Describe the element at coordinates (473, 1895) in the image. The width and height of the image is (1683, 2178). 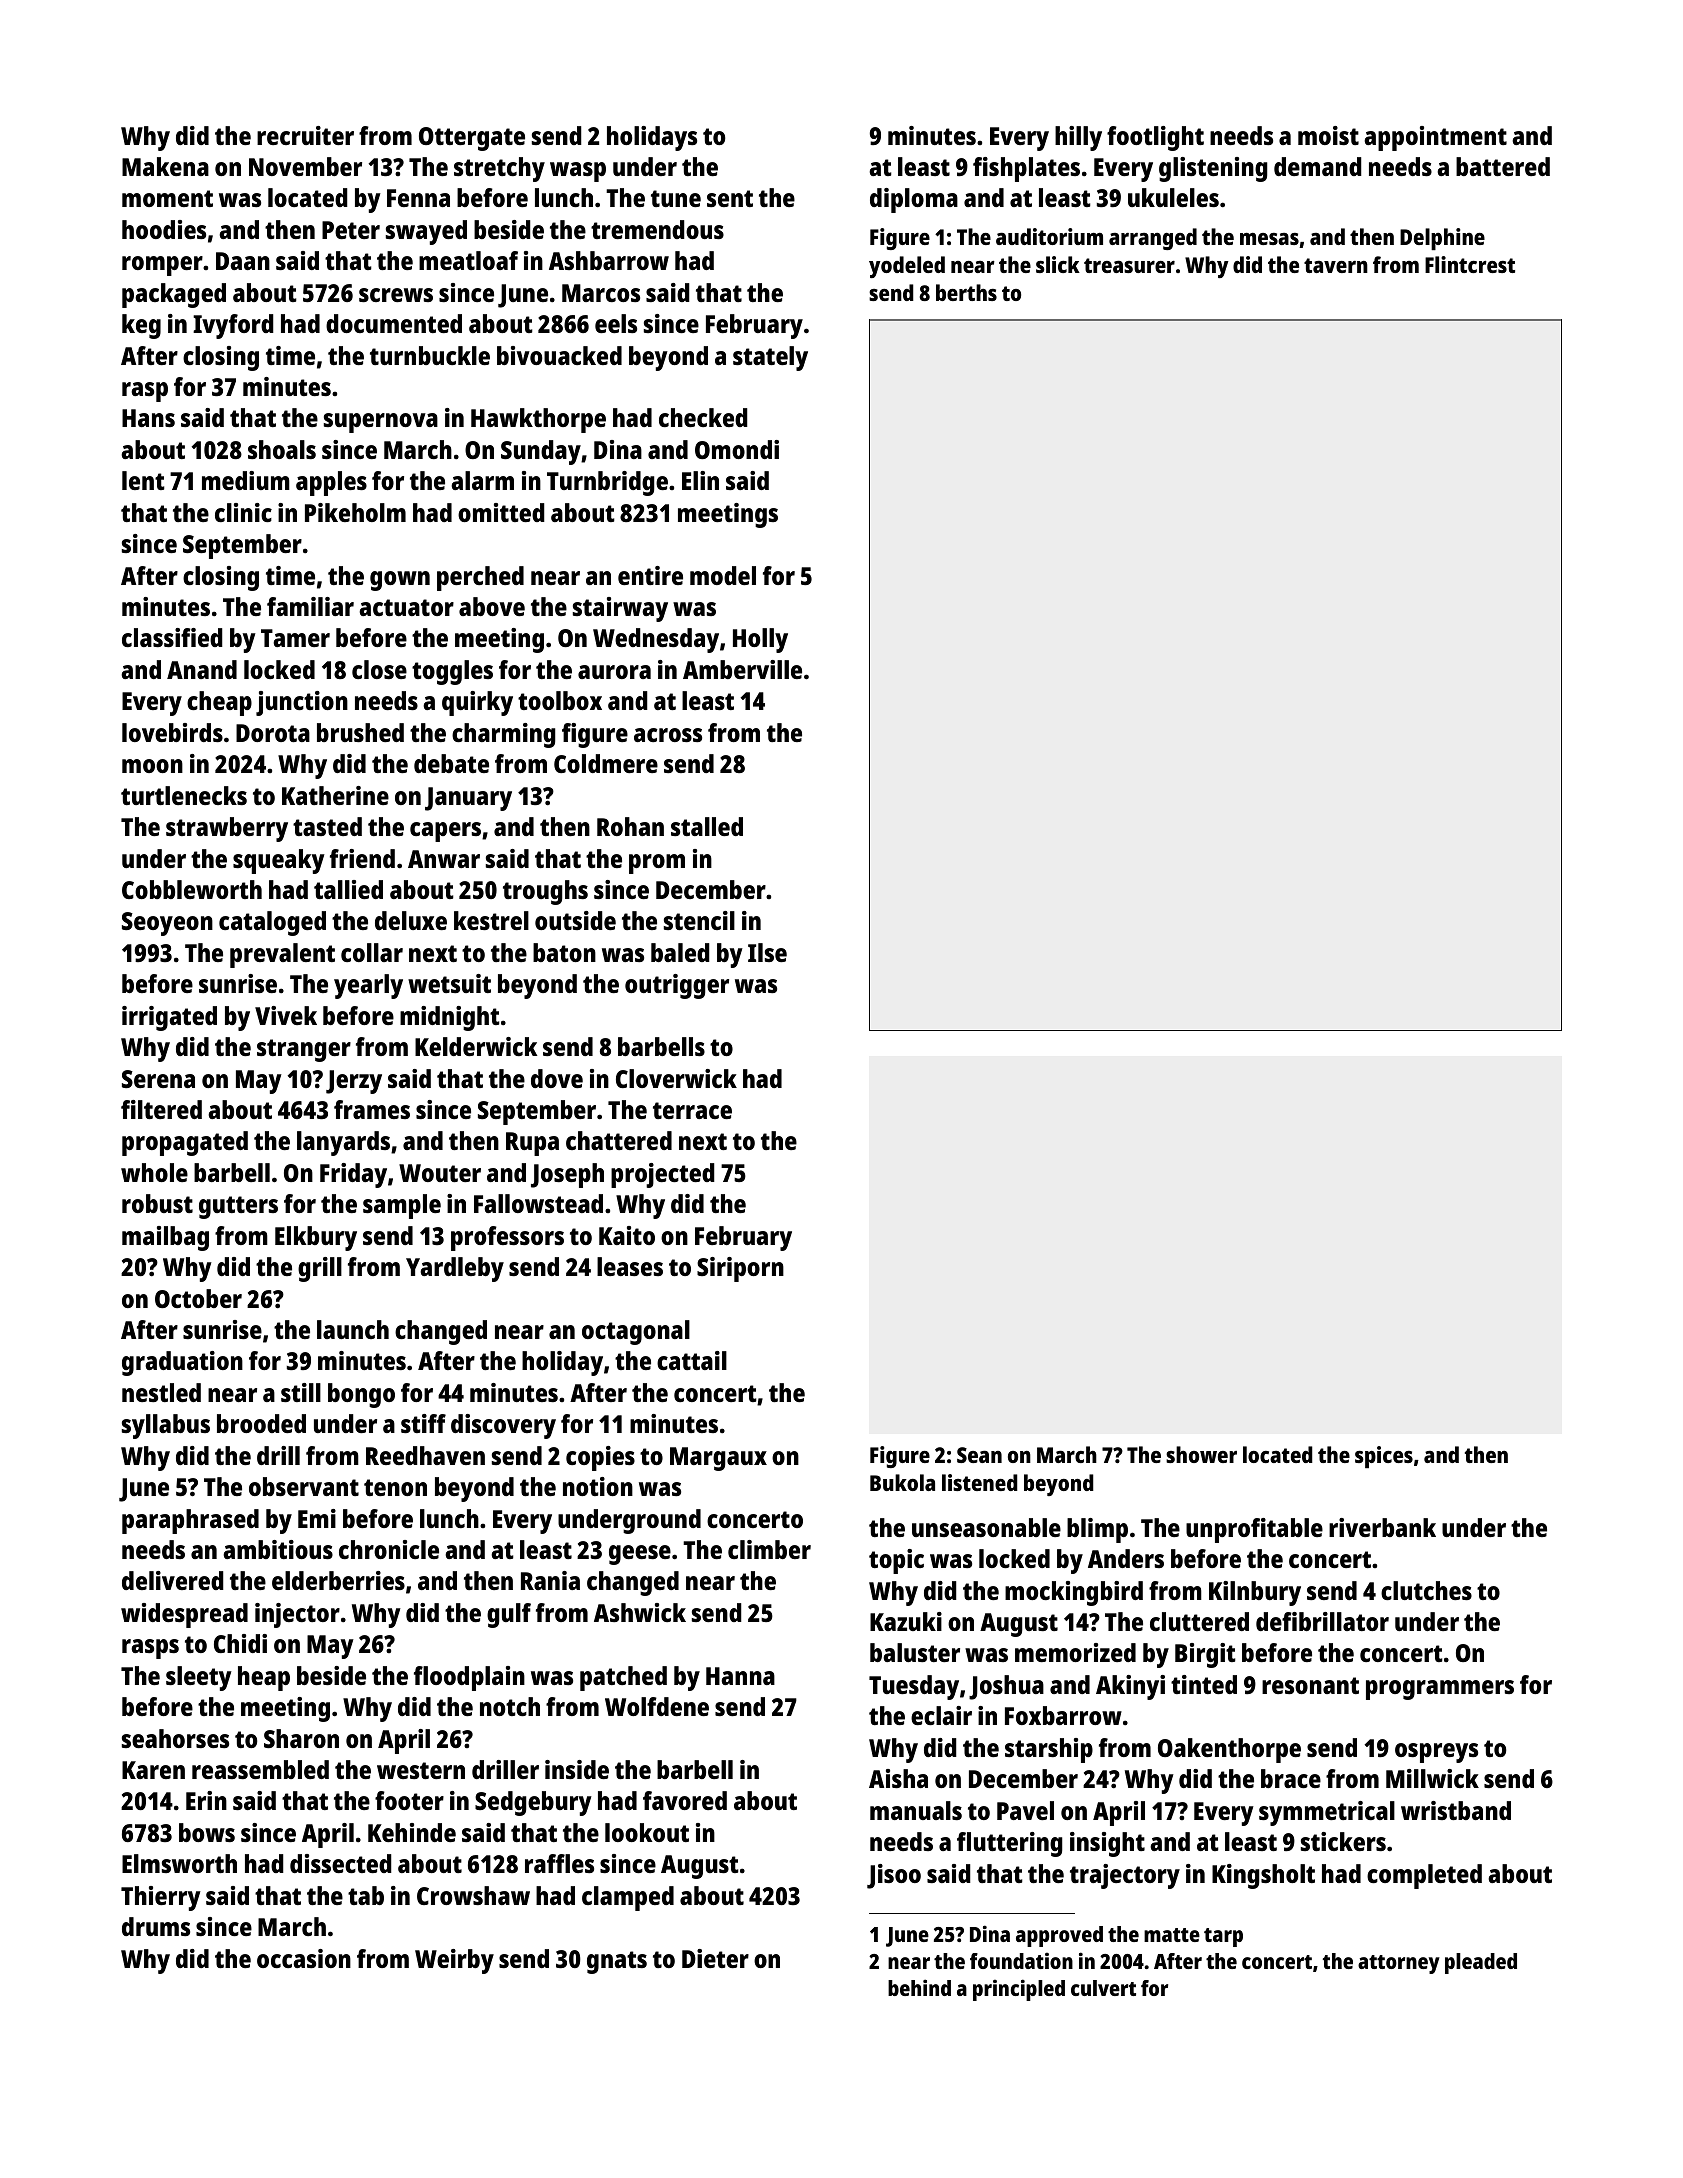
I see `Crowshaw` at that location.
